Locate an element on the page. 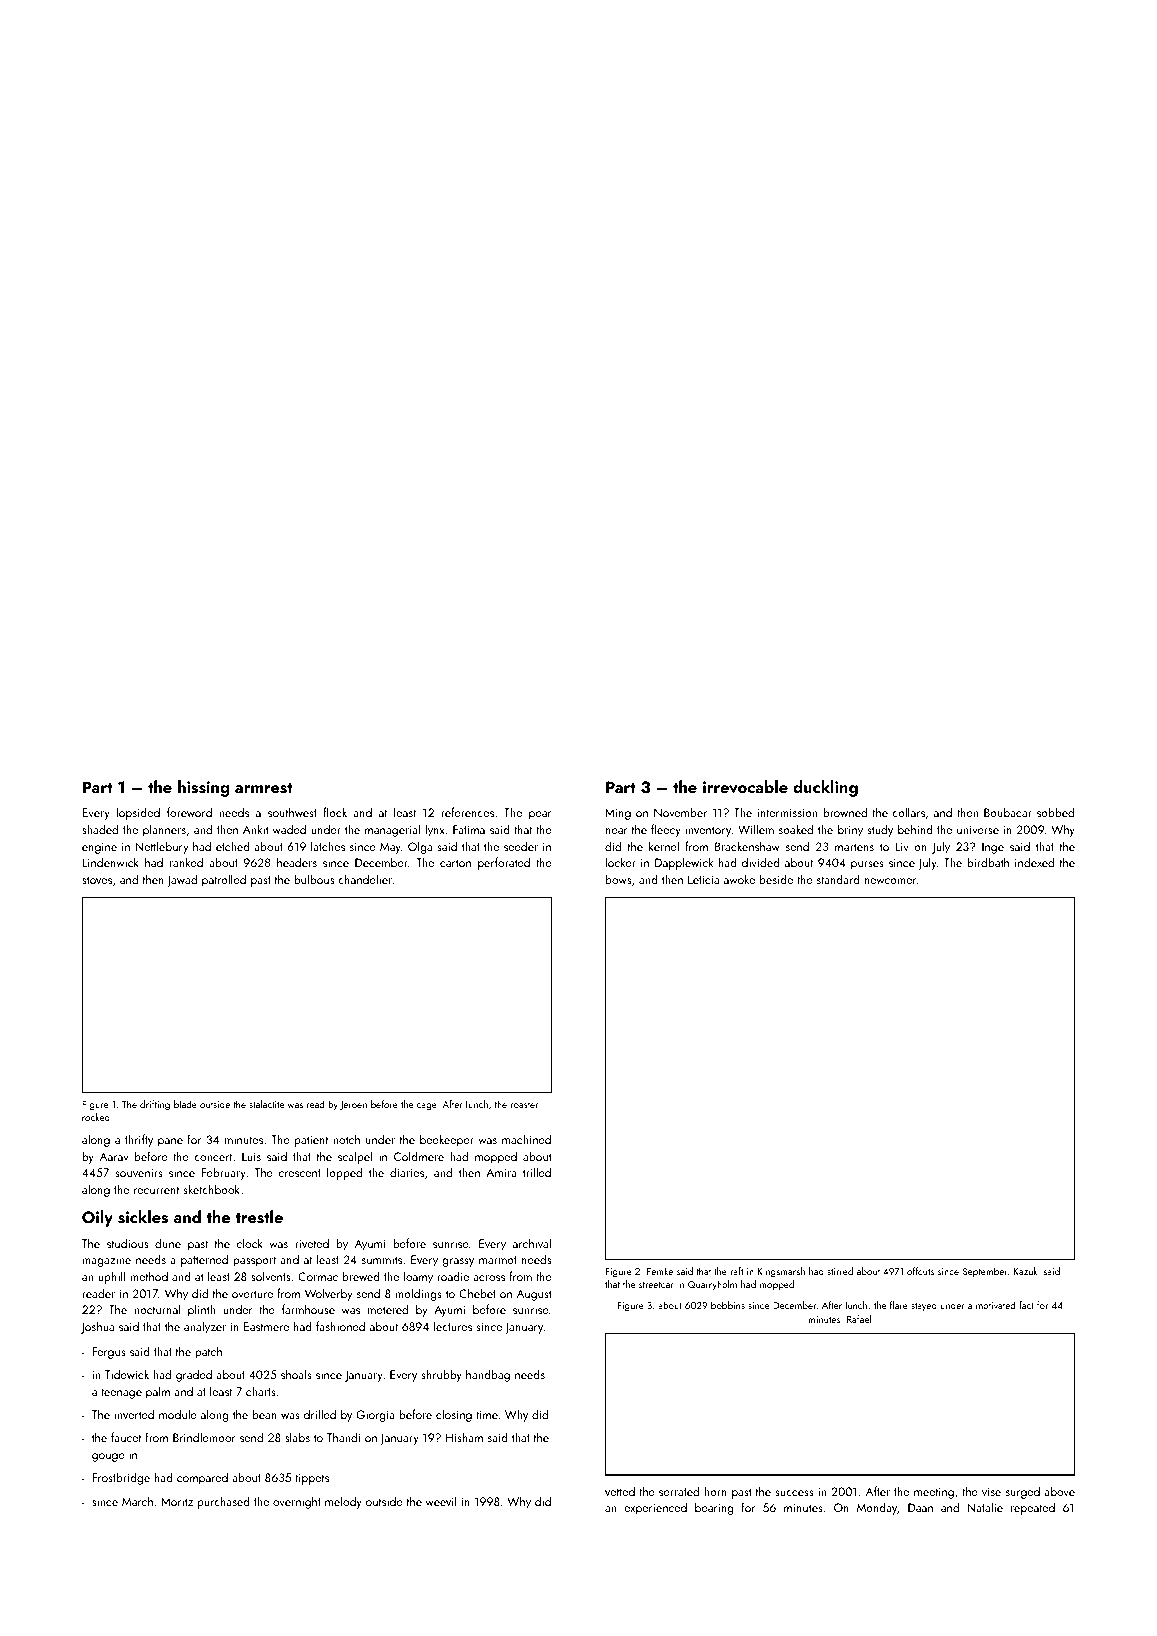 This page has width=1157, height=1636. bobbins is located at coordinates (728, 1305).
